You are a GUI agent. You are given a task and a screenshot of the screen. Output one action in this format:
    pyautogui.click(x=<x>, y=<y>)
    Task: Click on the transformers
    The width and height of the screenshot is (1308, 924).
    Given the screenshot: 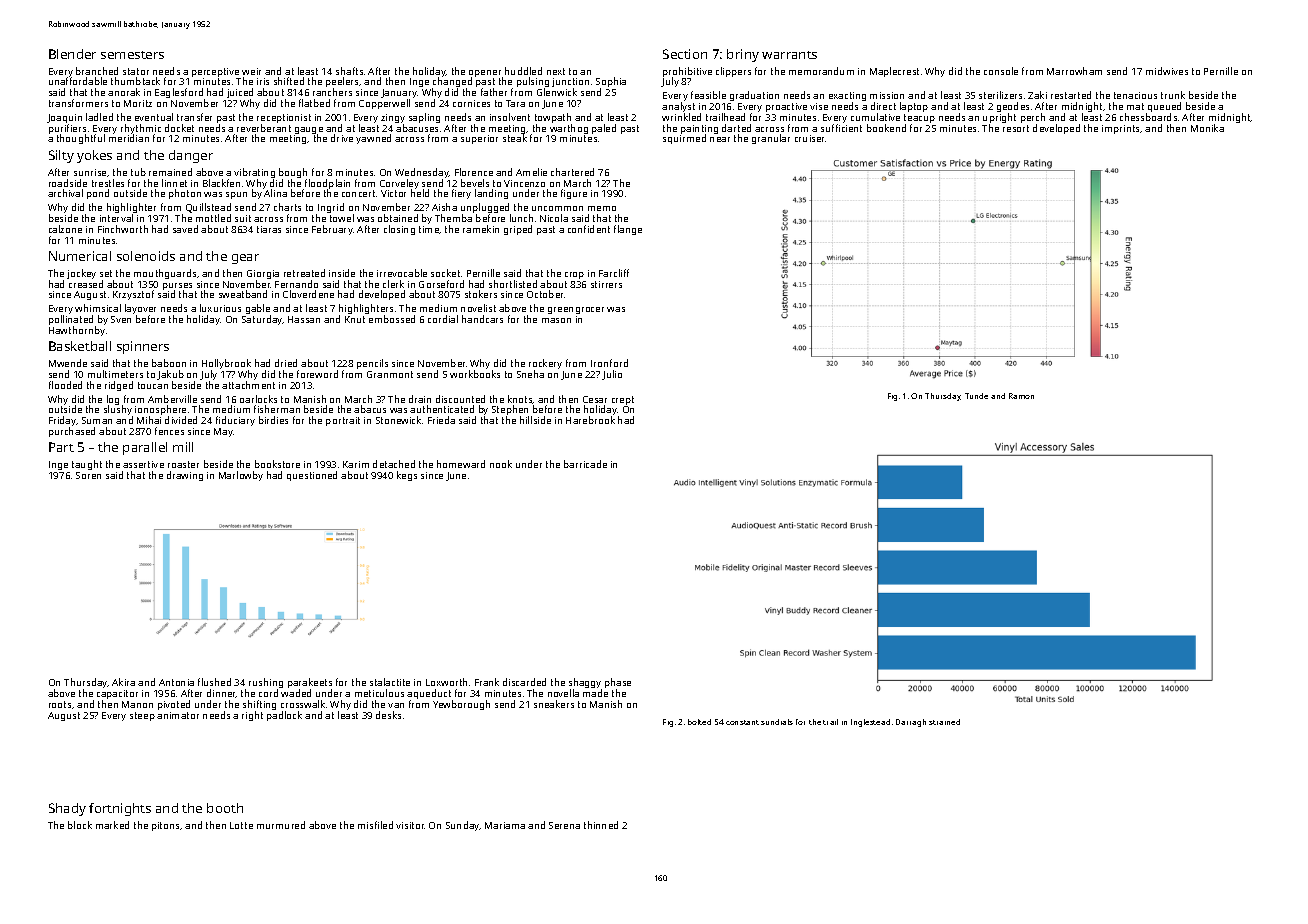 What is the action you would take?
    pyautogui.click(x=78, y=103)
